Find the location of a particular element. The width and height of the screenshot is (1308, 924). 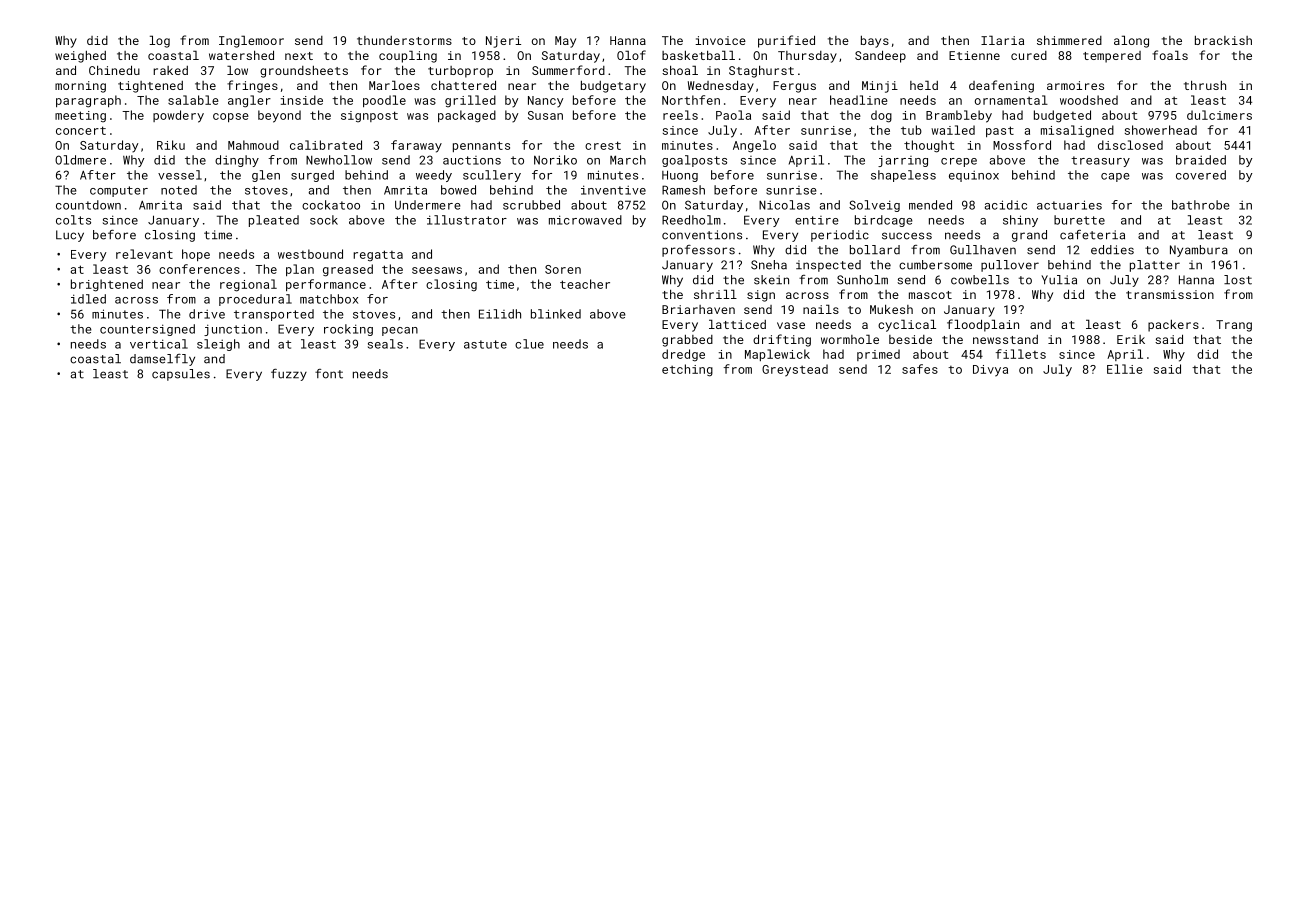

Njeri is located at coordinates (503, 42).
